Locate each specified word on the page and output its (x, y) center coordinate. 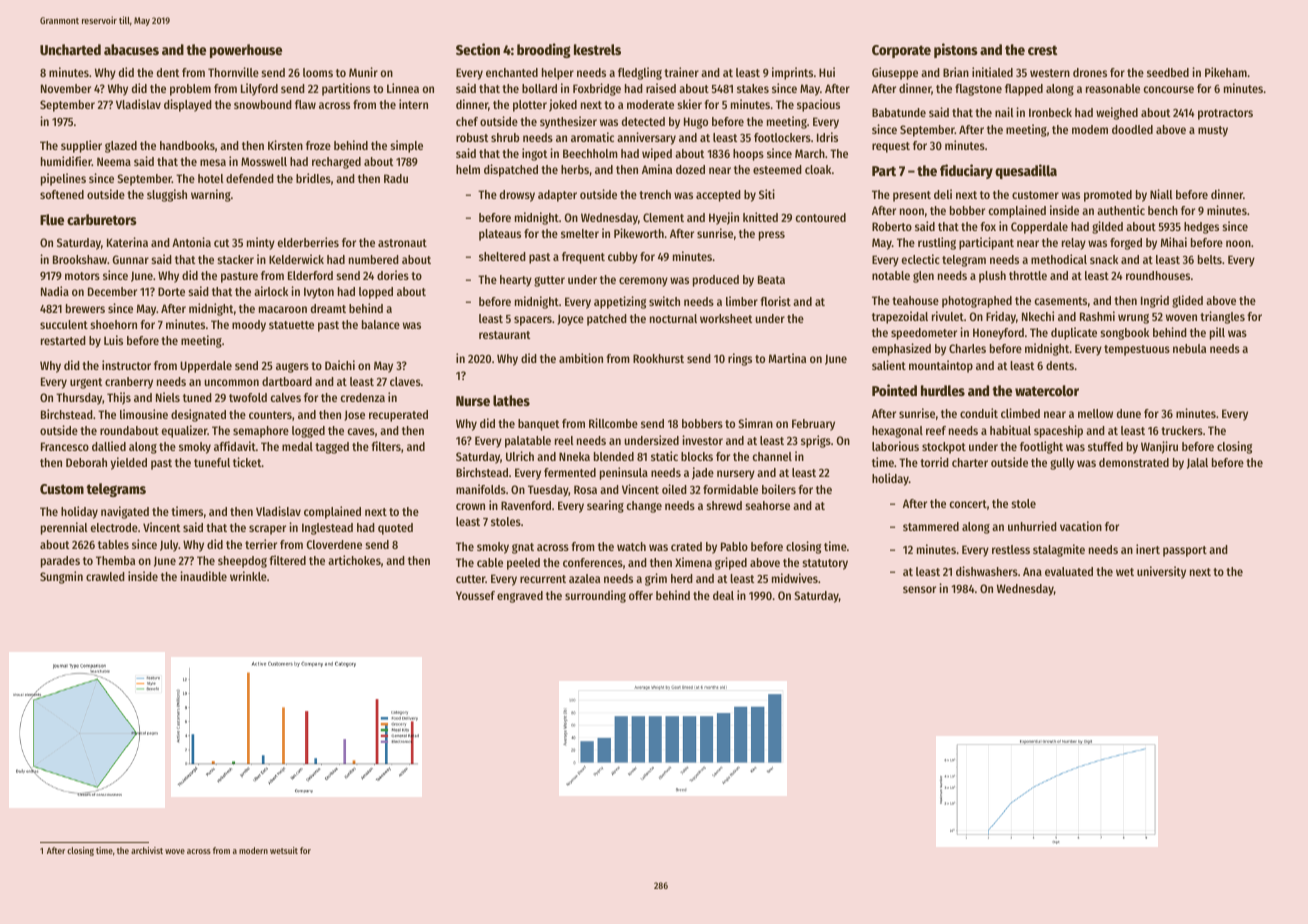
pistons (956, 50)
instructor (126, 365)
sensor (919, 589)
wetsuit (284, 850)
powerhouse (246, 51)
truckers (1182, 430)
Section (478, 49)
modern (253, 850)
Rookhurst (658, 358)
